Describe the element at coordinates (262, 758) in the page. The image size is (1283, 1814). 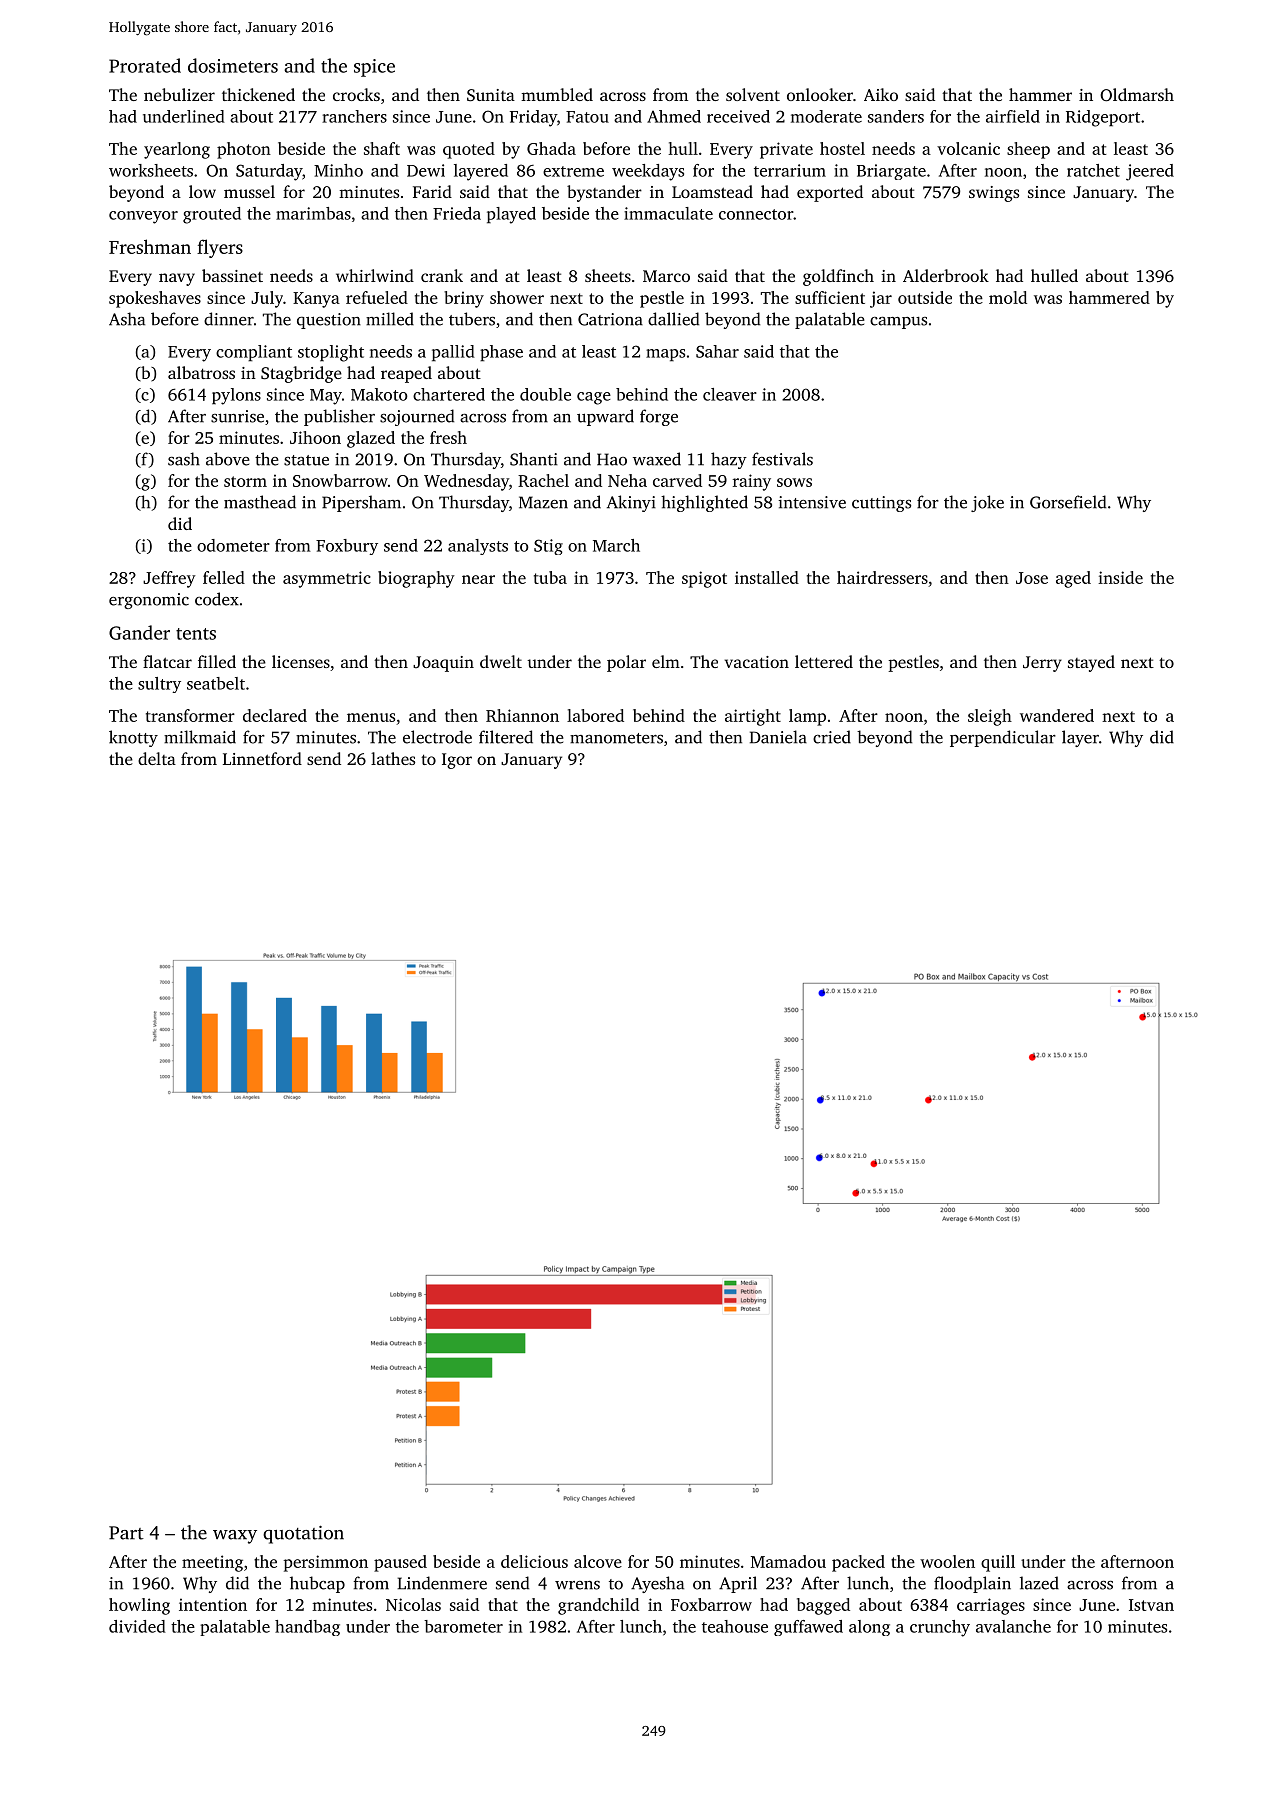
I see `Linnetford` at that location.
